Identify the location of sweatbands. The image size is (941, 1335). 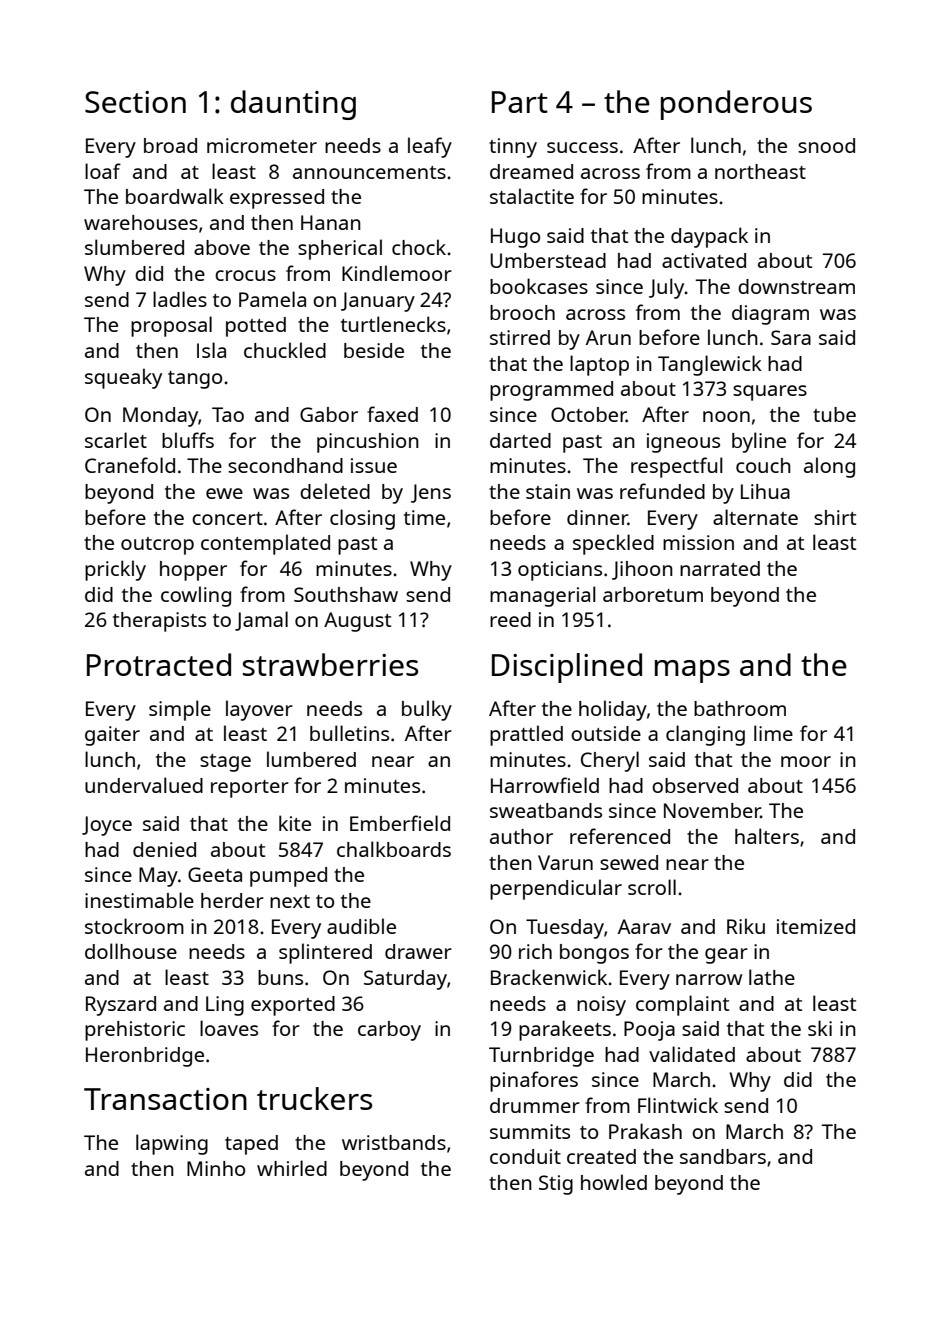
(546, 810).
